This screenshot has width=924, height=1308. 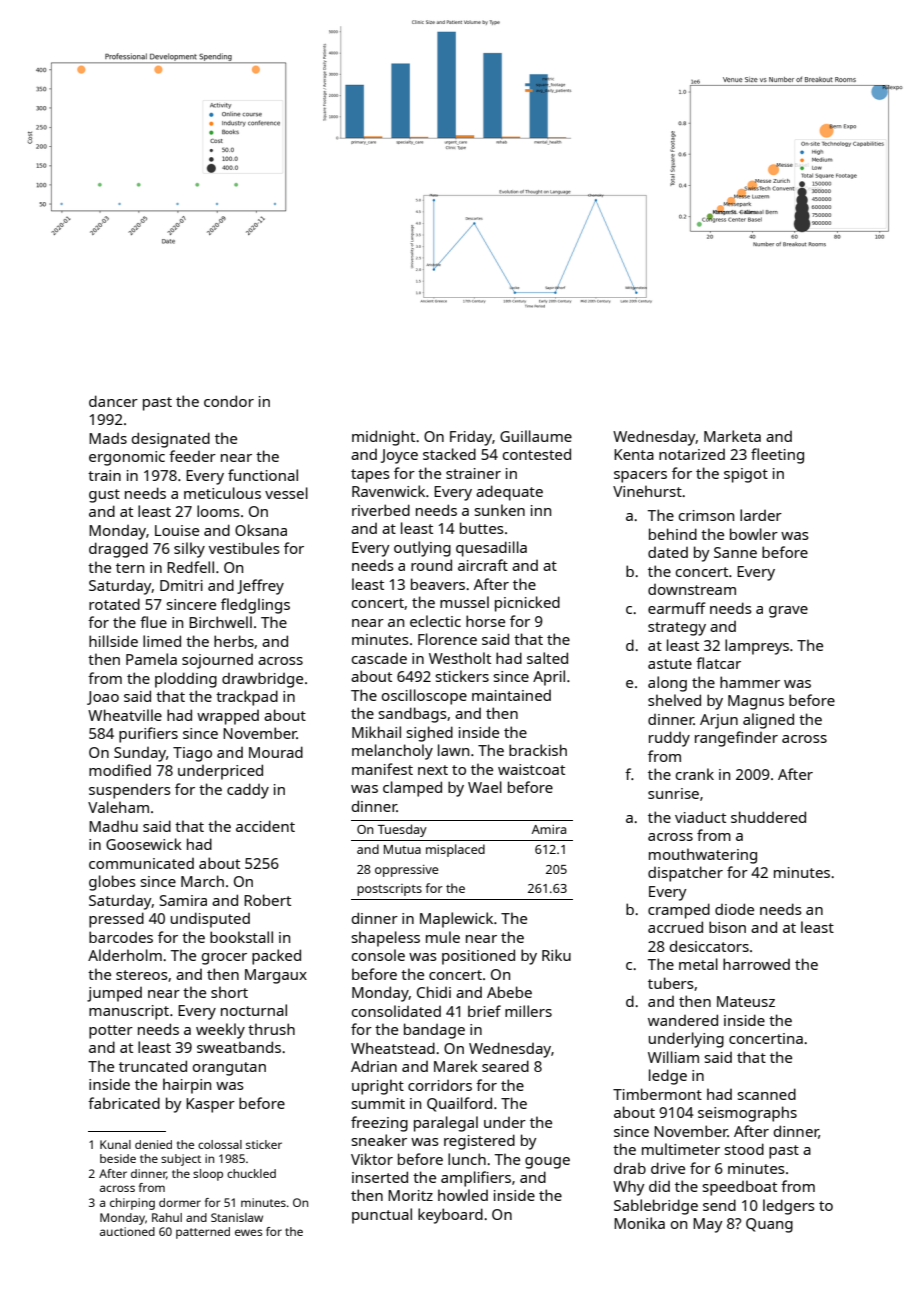 I want to click on Marketa, so click(x=732, y=436).
